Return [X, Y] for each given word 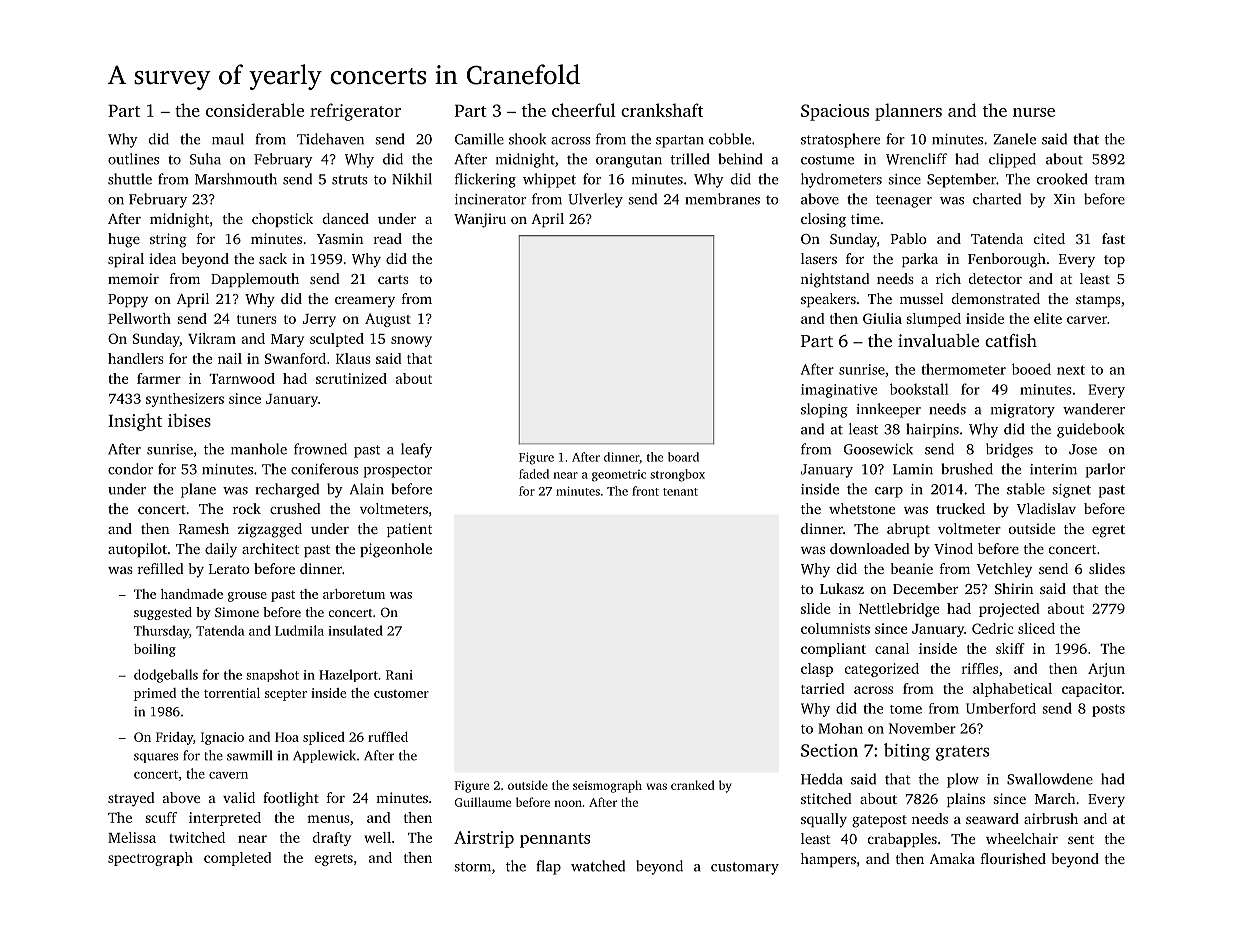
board [683, 457]
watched [598, 866]
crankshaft [662, 110]
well [377, 837]
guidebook [1091, 430]
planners [908, 112]
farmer [159, 378]
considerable [255, 110]
